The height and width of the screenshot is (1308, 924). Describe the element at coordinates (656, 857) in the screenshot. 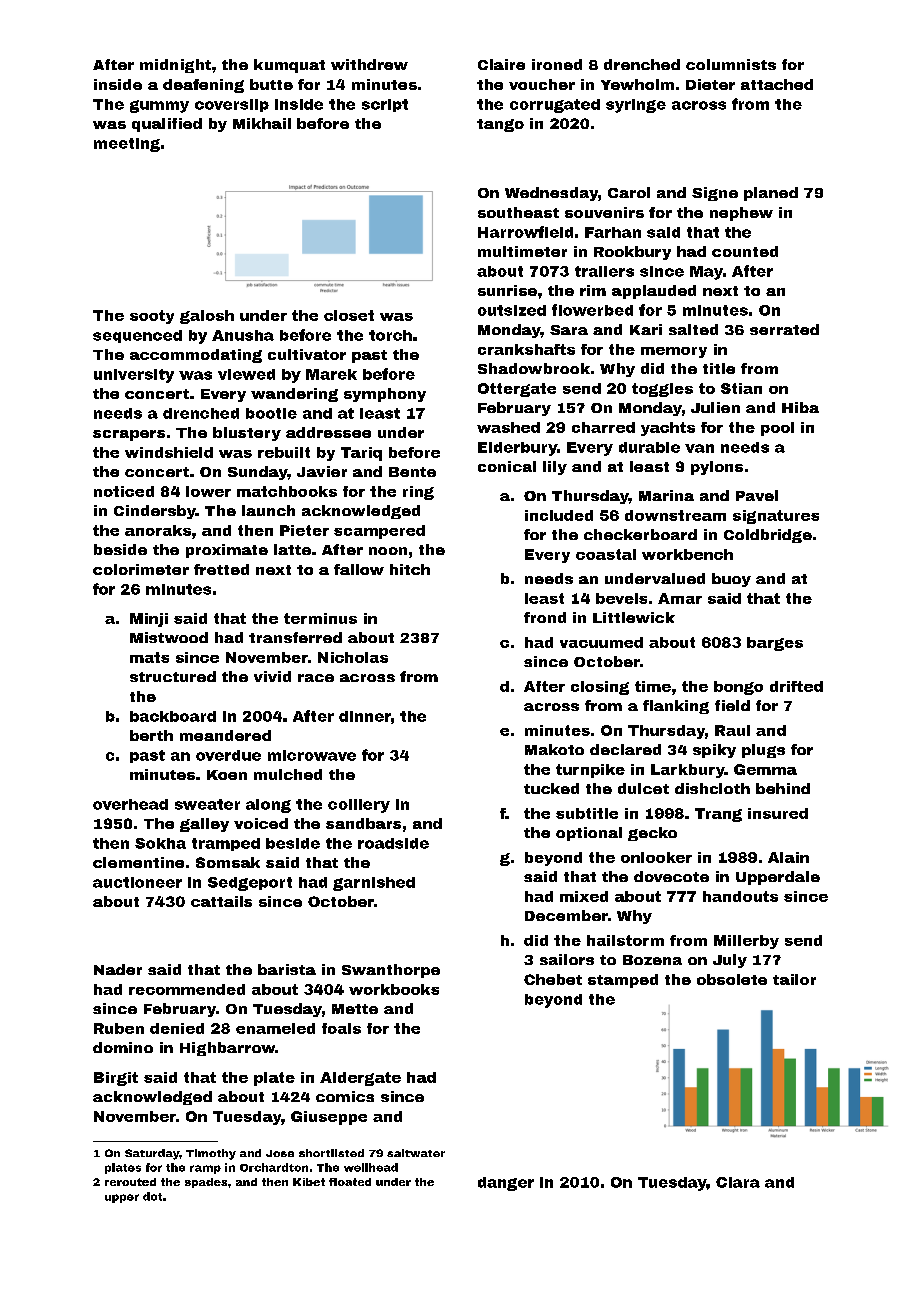

I see `onlooker` at that location.
